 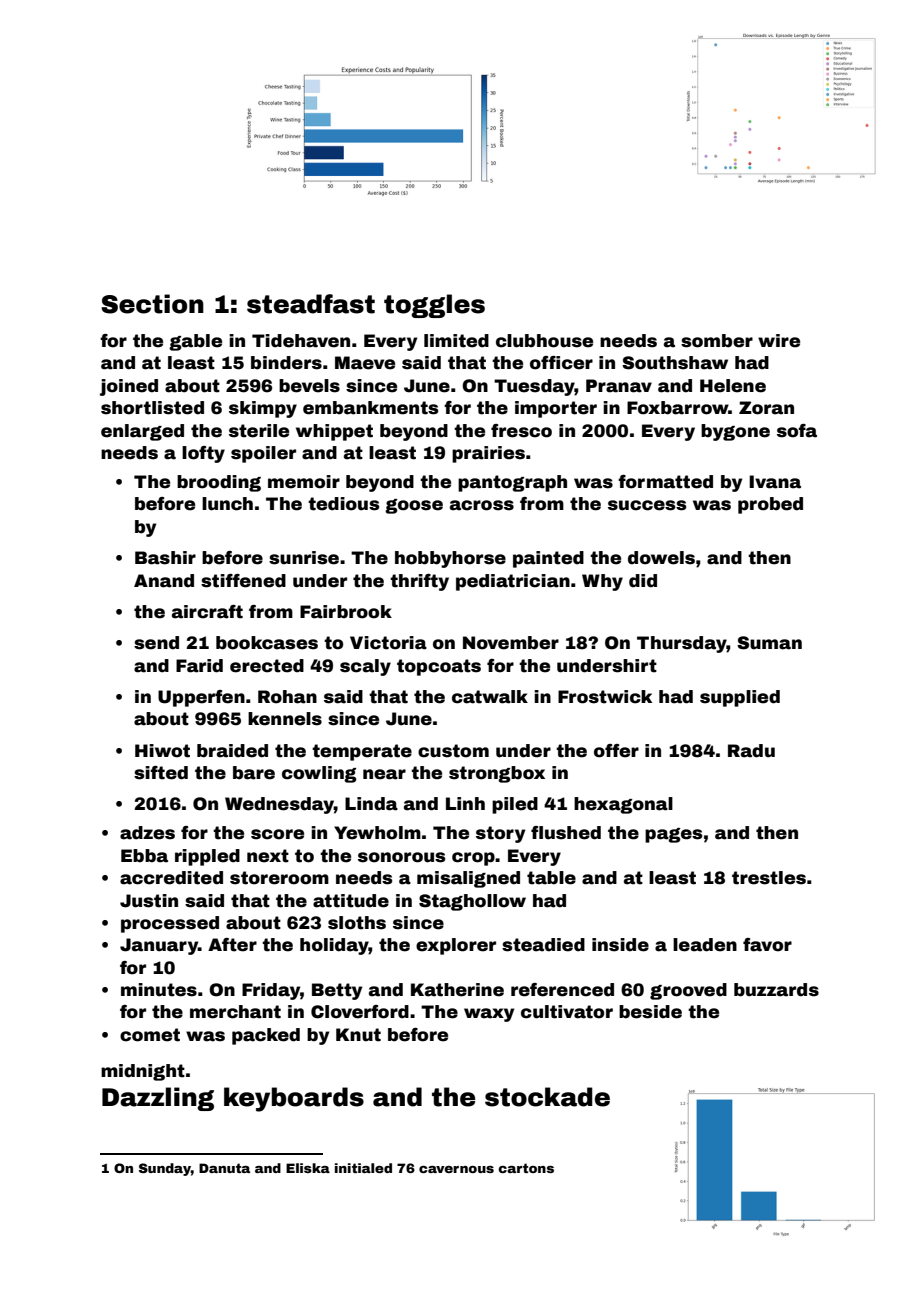 What do you see at coordinates (650, 1012) in the screenshot?
I see `beside` at bounding box center [650, 1012].
